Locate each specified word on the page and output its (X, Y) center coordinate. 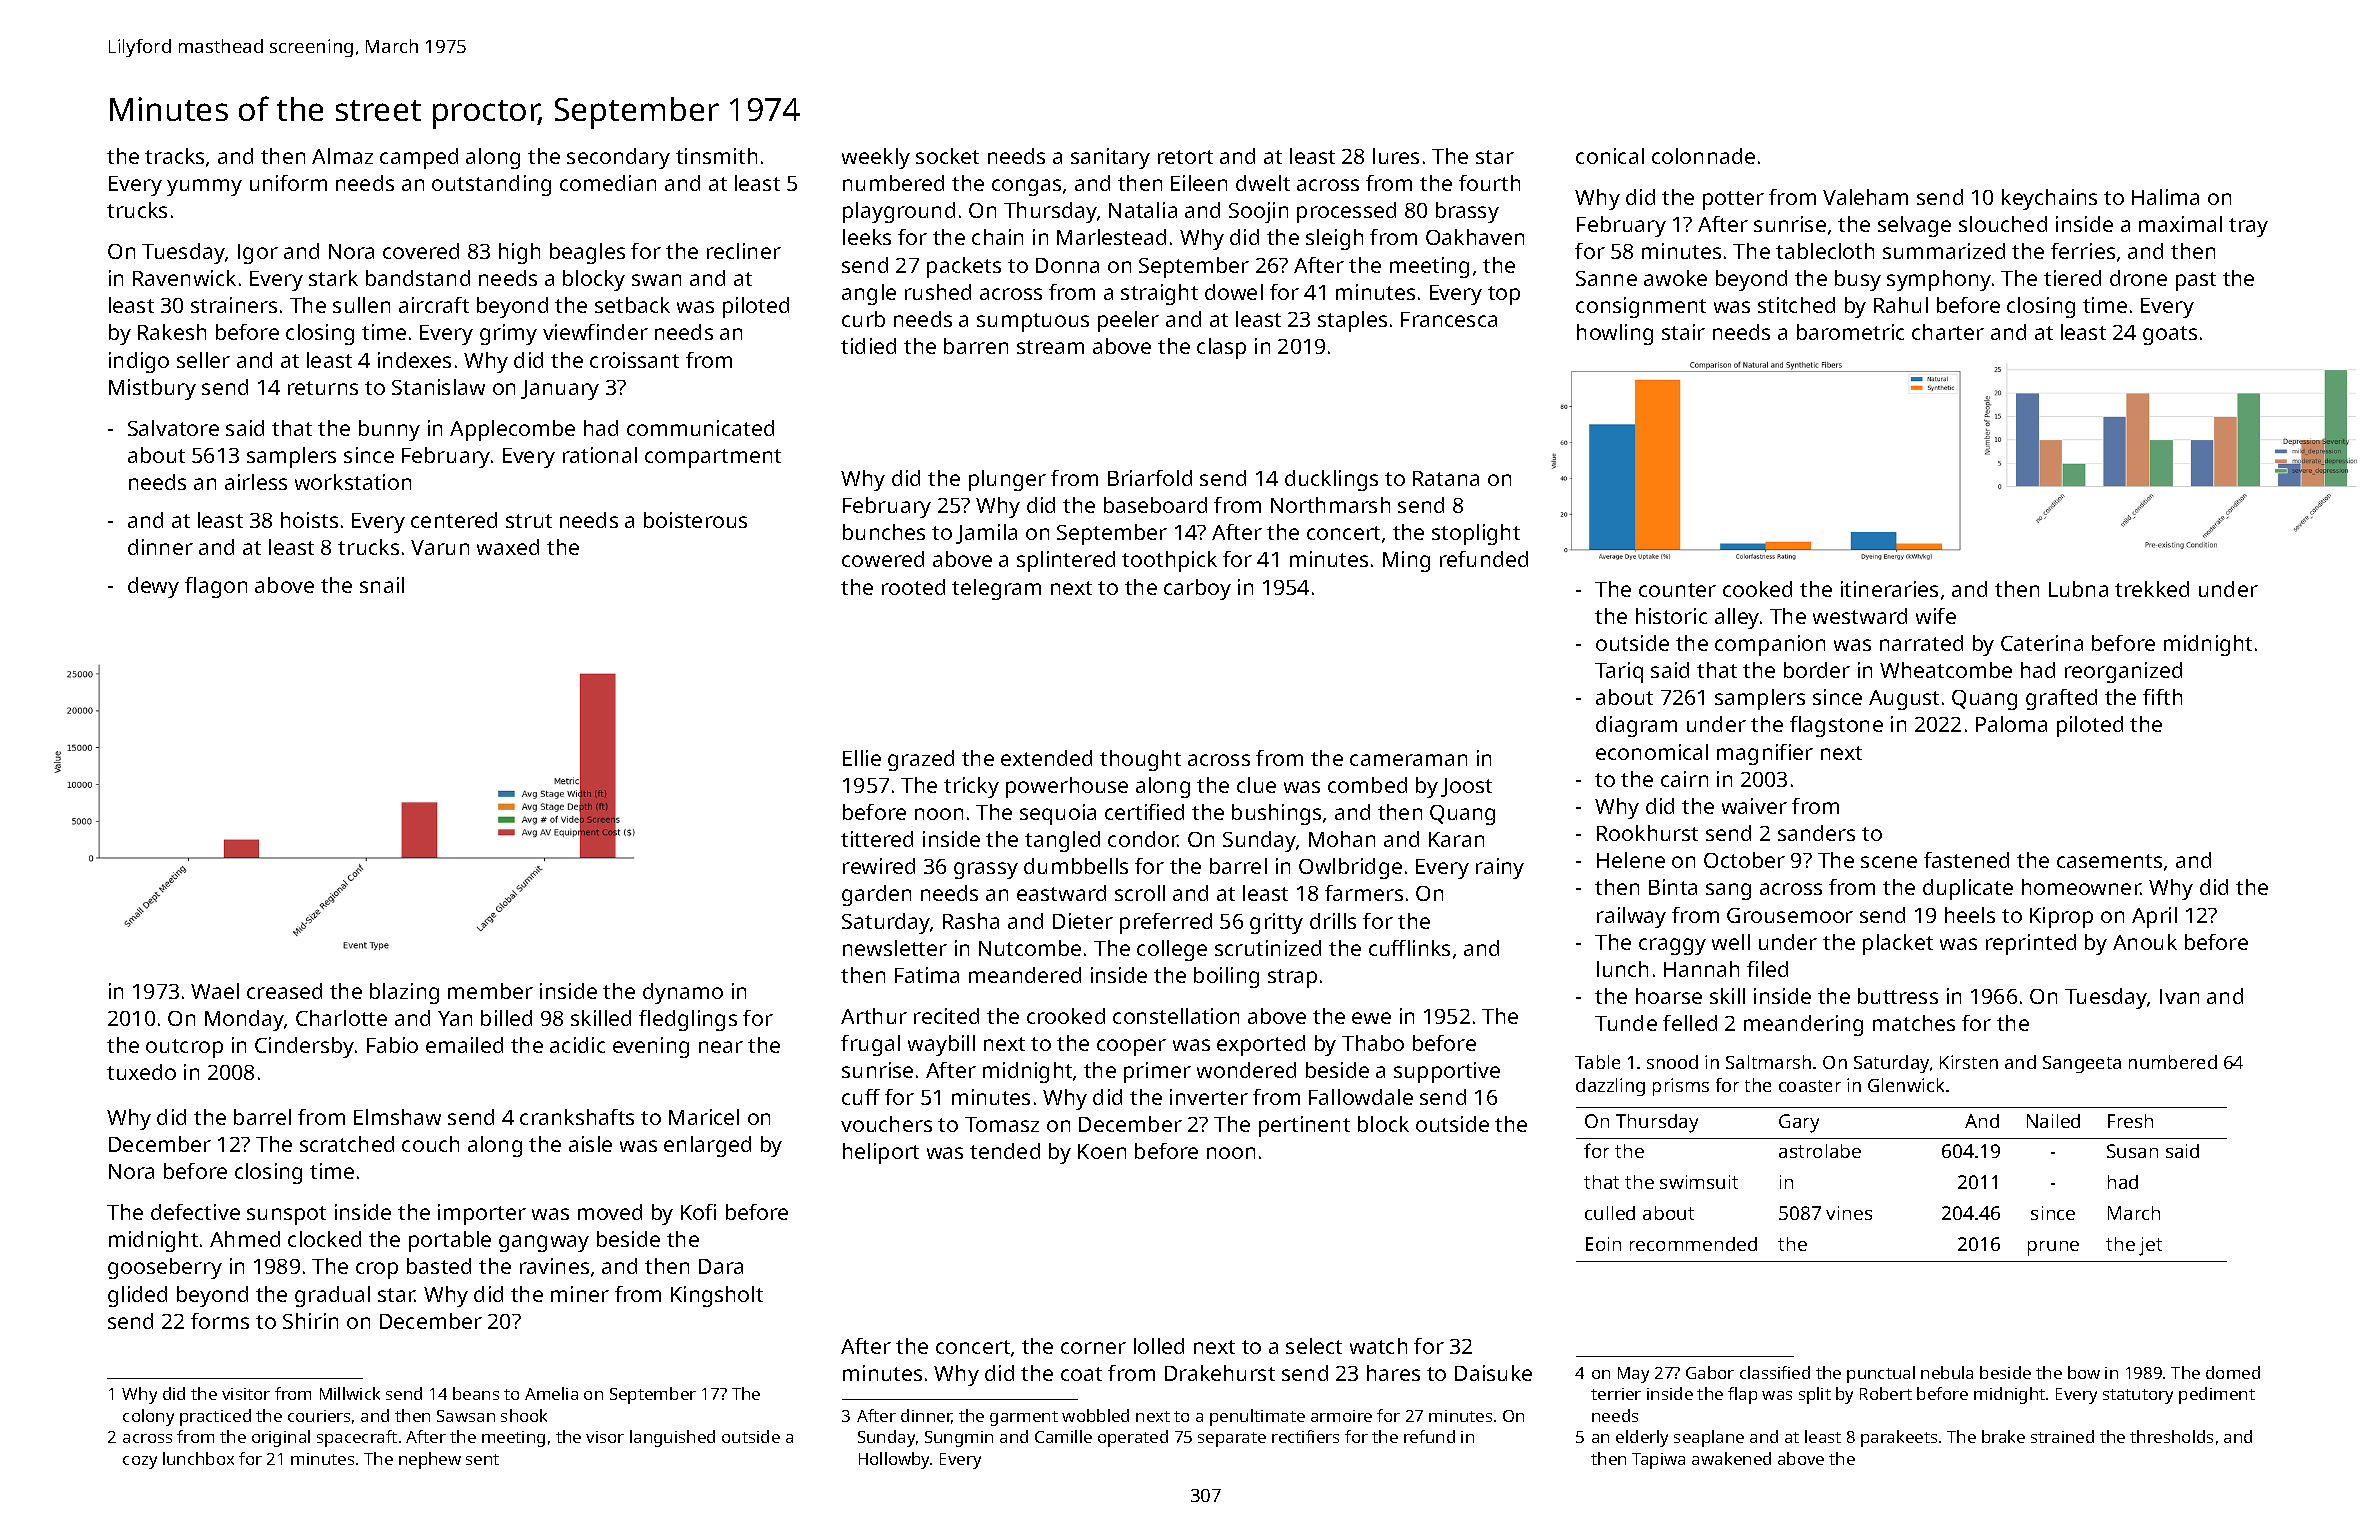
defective (195, 1212)
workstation (353, 482)
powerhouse (1067, 787)
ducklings (1331, 480)
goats (2170, 335)
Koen (1102, 1151)
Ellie (862, 758)
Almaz (342, 156)
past (2196, 281)
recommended (1693, 1244)
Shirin (310, 1321)
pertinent (1304, 1126)
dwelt (1263, 183)
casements (2109, 861)
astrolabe (1820, 1151)
